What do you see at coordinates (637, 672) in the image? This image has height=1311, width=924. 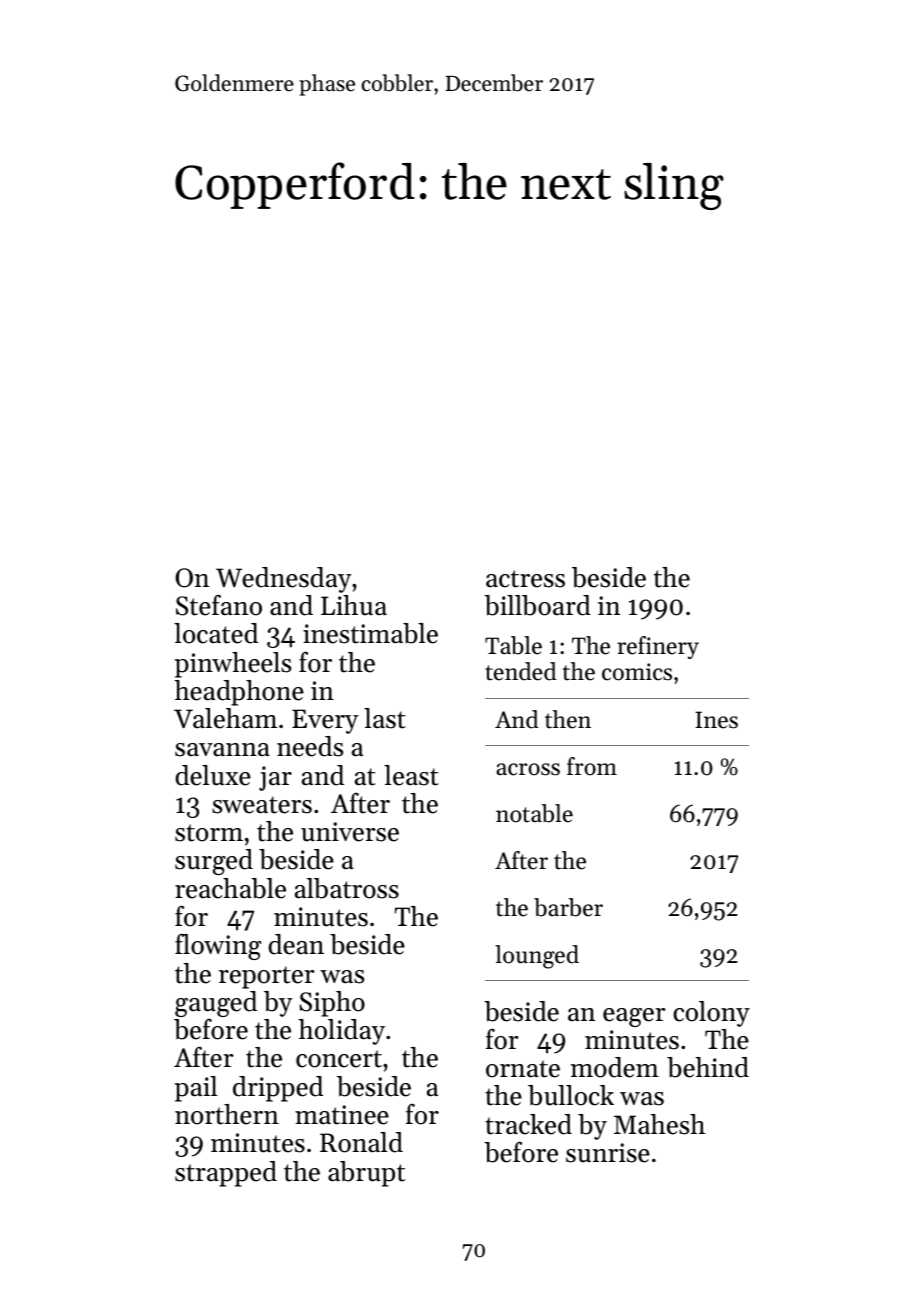 I see `comics` at bounding box center [637, 672].
